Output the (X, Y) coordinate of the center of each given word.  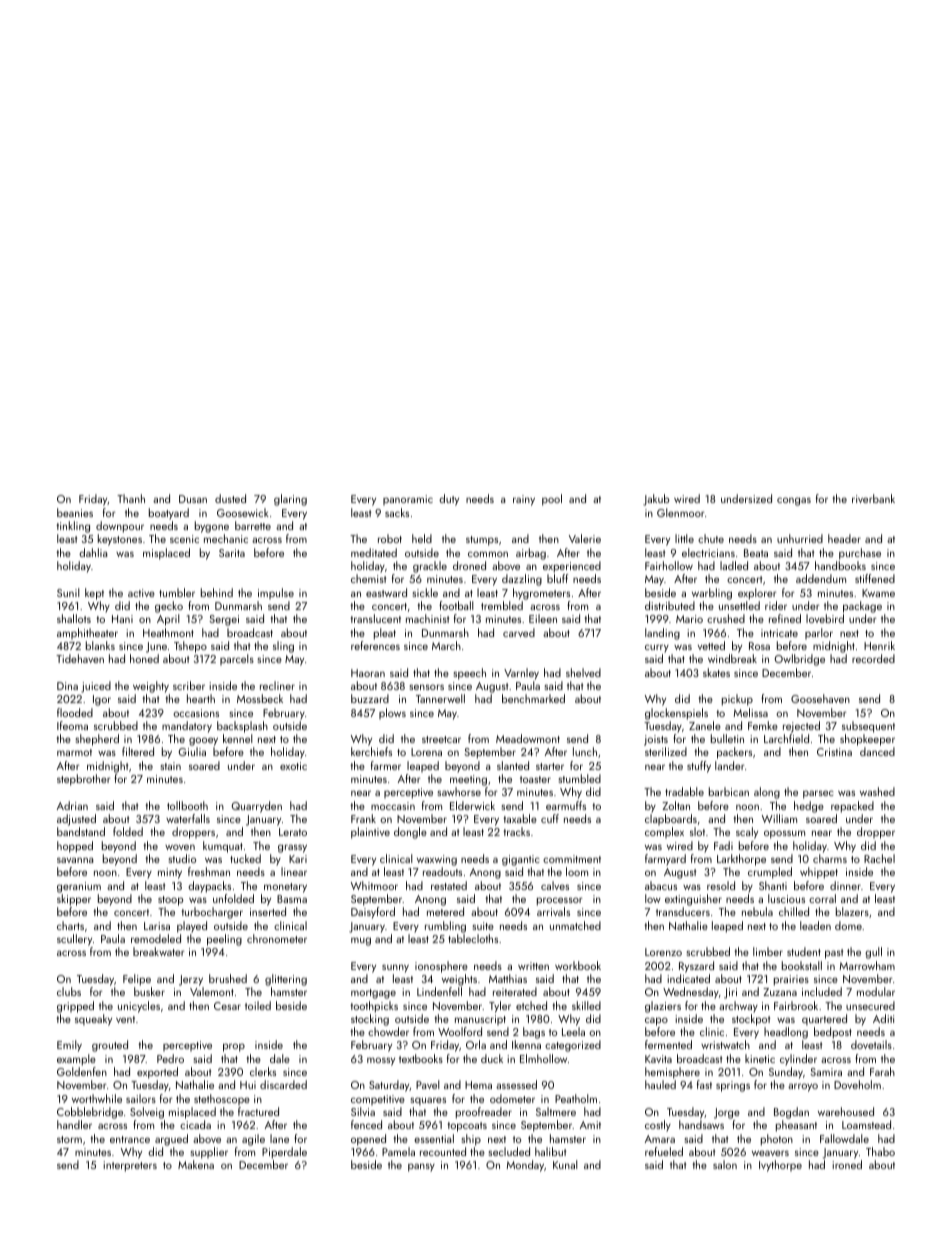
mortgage (373, 994)
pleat (385, 634)
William (779, 818)
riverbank (873, 498)
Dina (67, 686)
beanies (75, 512)
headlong (786, 1033)
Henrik (879, 645)
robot (390, 538)
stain (171, 766)
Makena (196, 1164)
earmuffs (566, 805)
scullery (74, 940)
